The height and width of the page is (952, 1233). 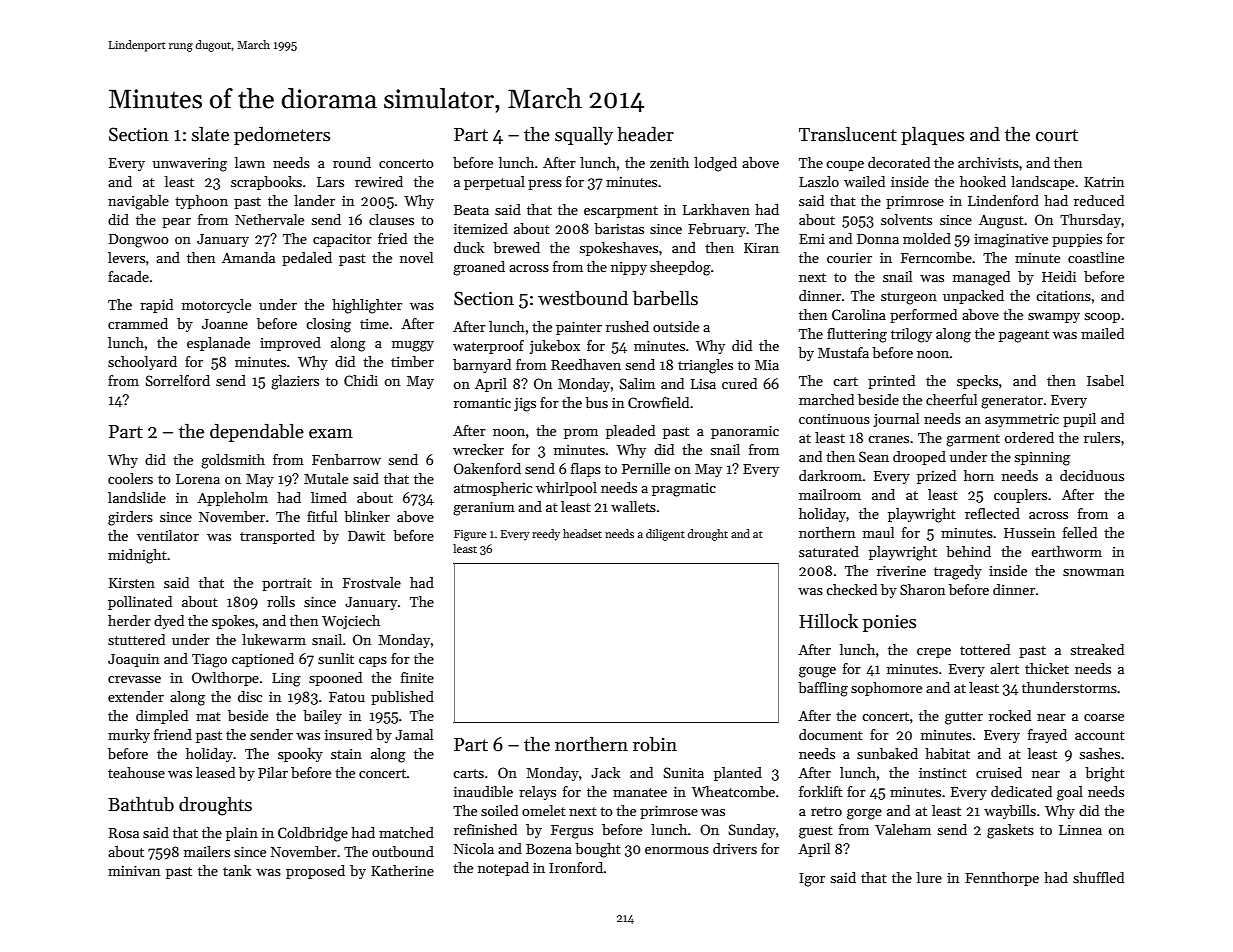 What do you see at coordinates (1057, 135) in the page?
I see `court` at bounding box center [1057, 135].
